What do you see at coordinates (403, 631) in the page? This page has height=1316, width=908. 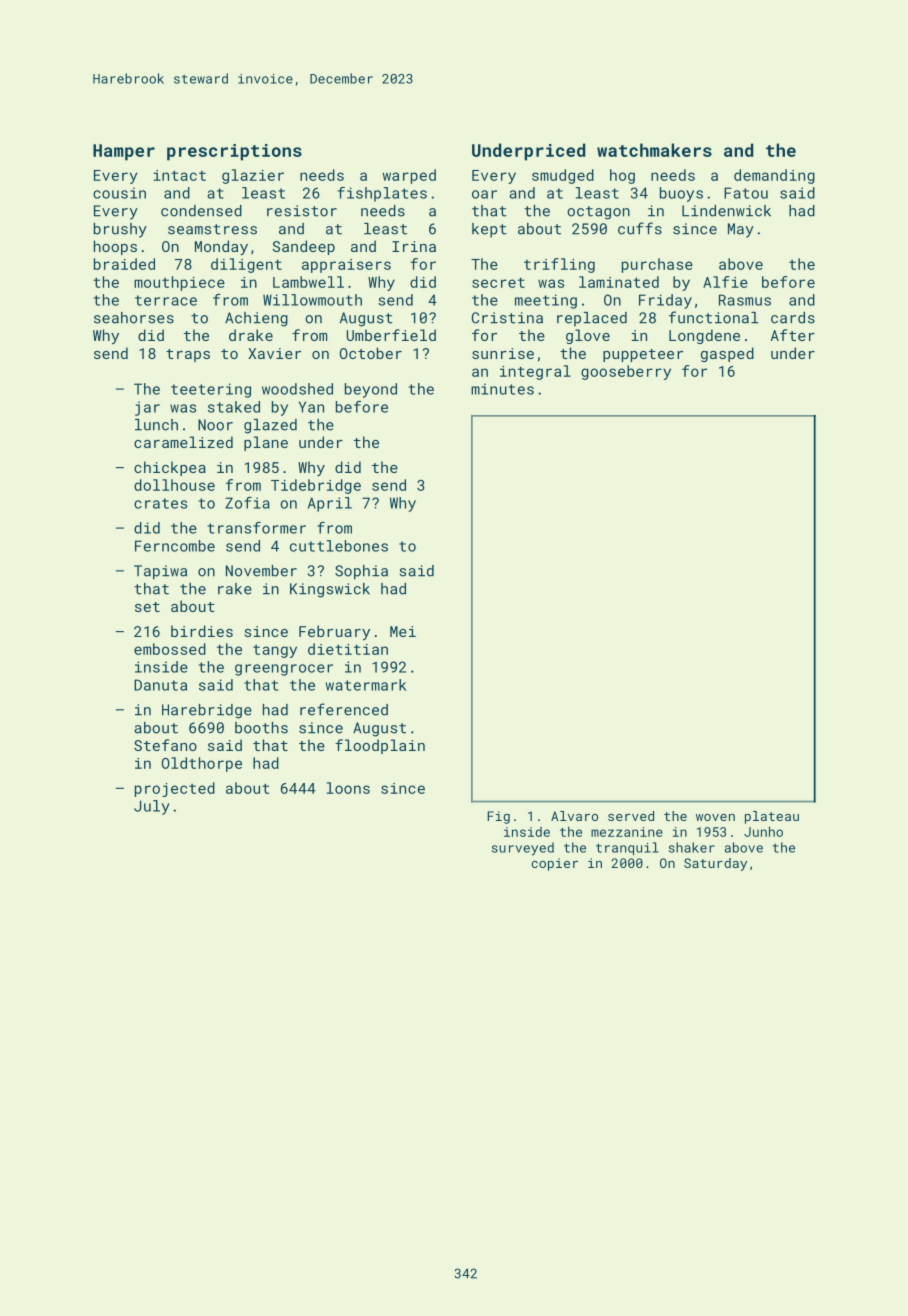 I see `Mei` at bounding box center [403, 631].
